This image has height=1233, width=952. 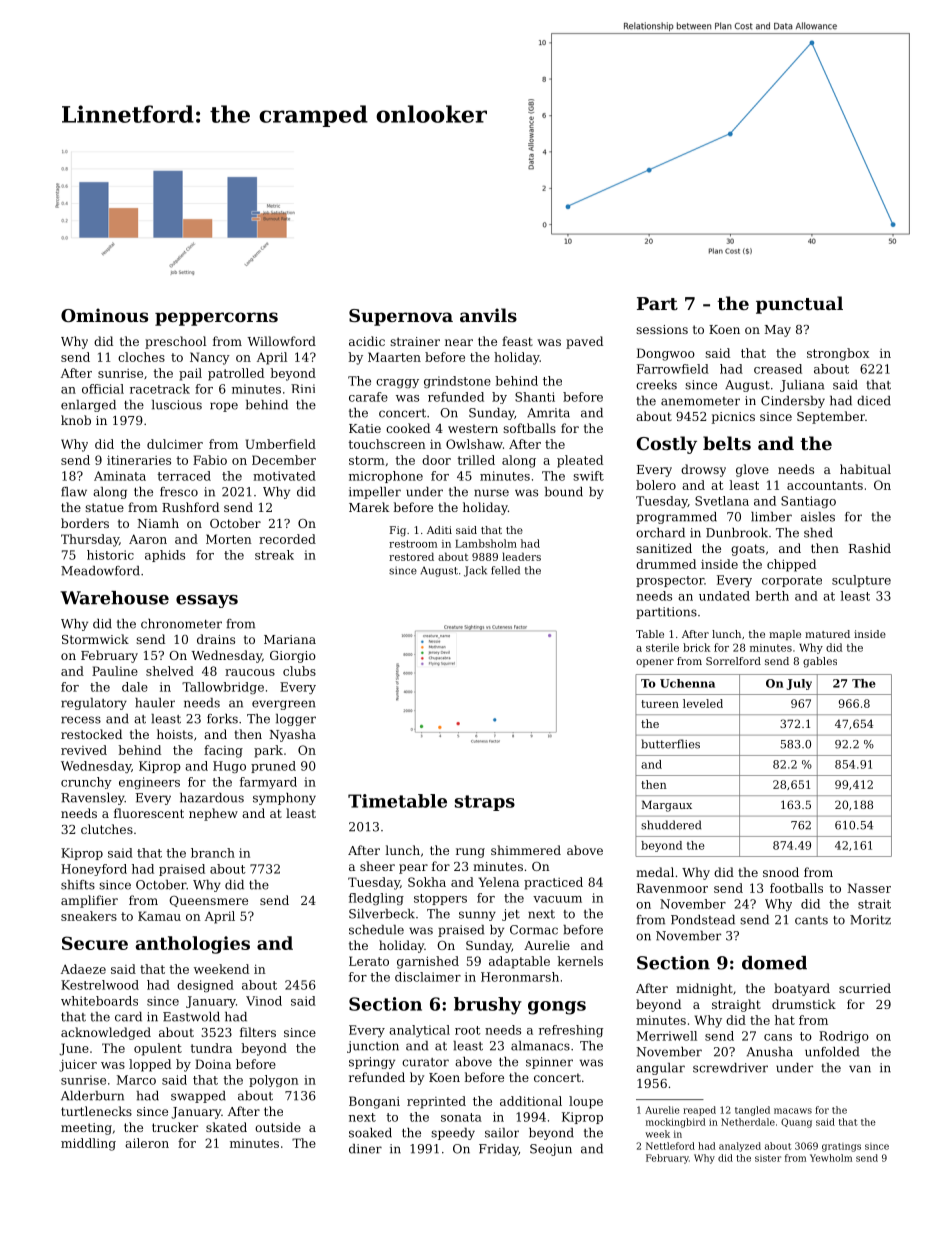 What do you see at coordinates (865, 988) in the image?
I see `scurried` at bounding box center [865, 988].
